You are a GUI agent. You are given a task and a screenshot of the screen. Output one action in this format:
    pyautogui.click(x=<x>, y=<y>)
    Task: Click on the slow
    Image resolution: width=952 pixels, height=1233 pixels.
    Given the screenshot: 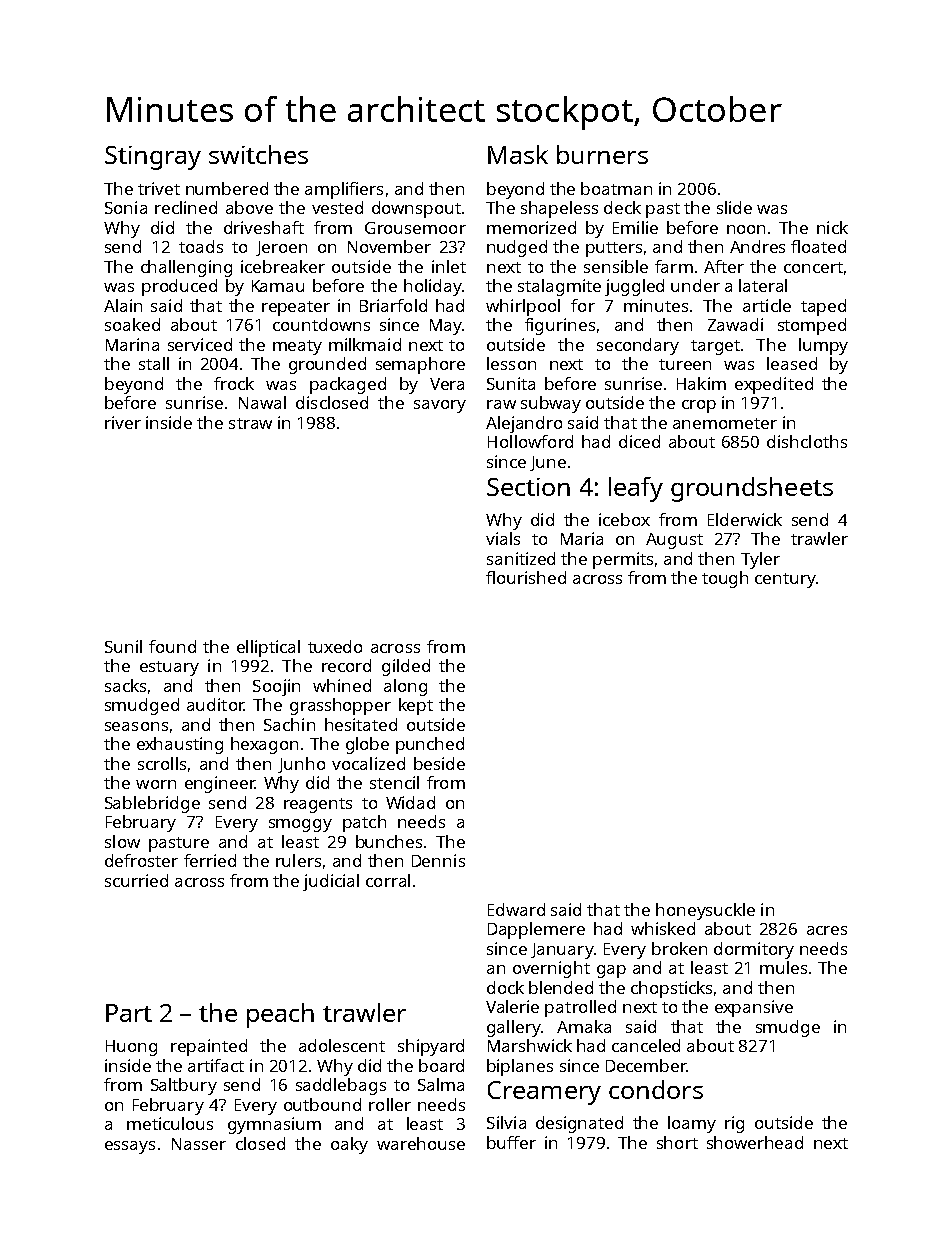 What is the action you would take?
    pyautogui.click(x=122, y=841)
